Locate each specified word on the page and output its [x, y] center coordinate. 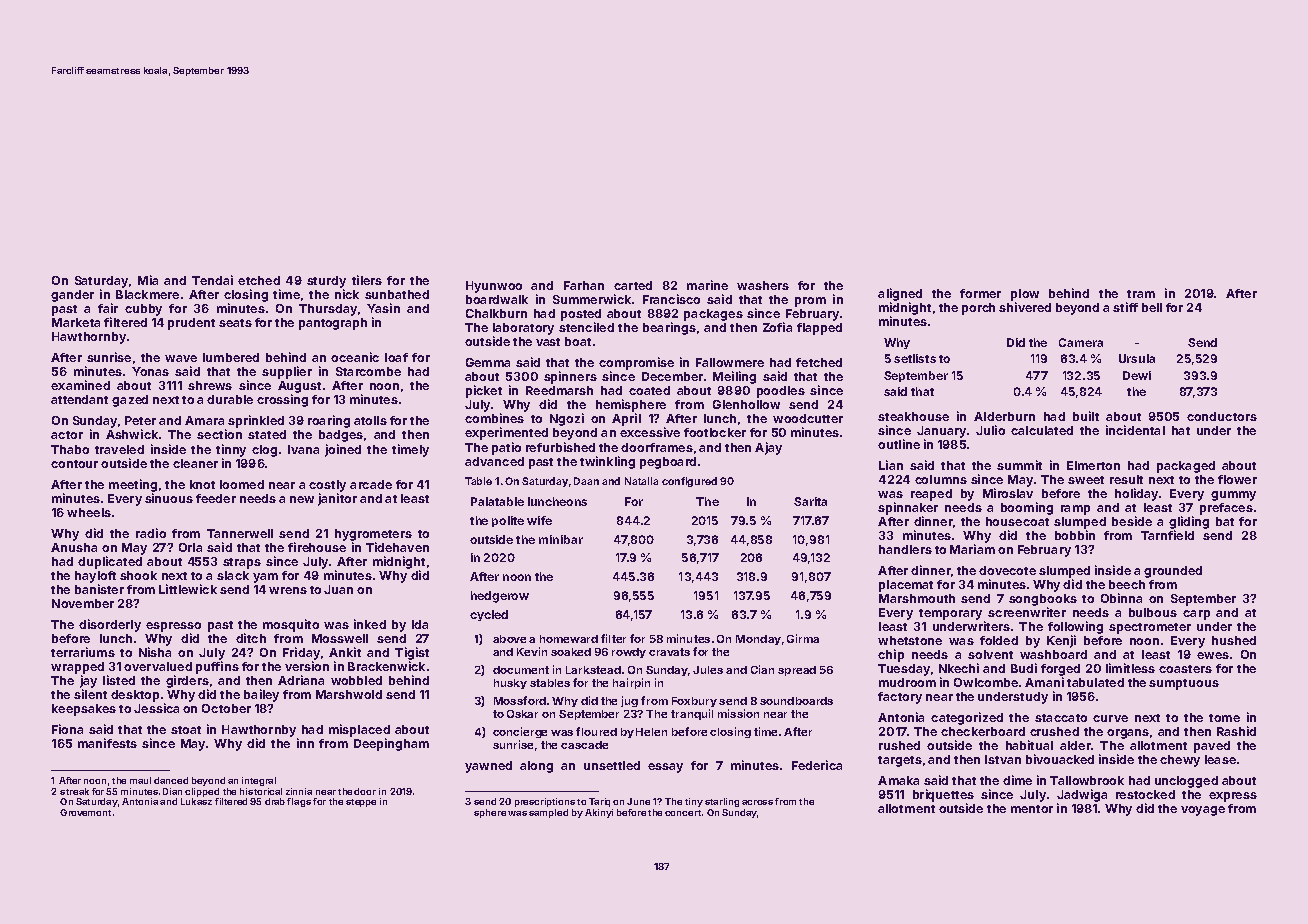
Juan [338, 589]
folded [999, 640]
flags [299, 802]
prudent [191, 324]
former [980, 293]
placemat [906, 586]
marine [707, 285]
